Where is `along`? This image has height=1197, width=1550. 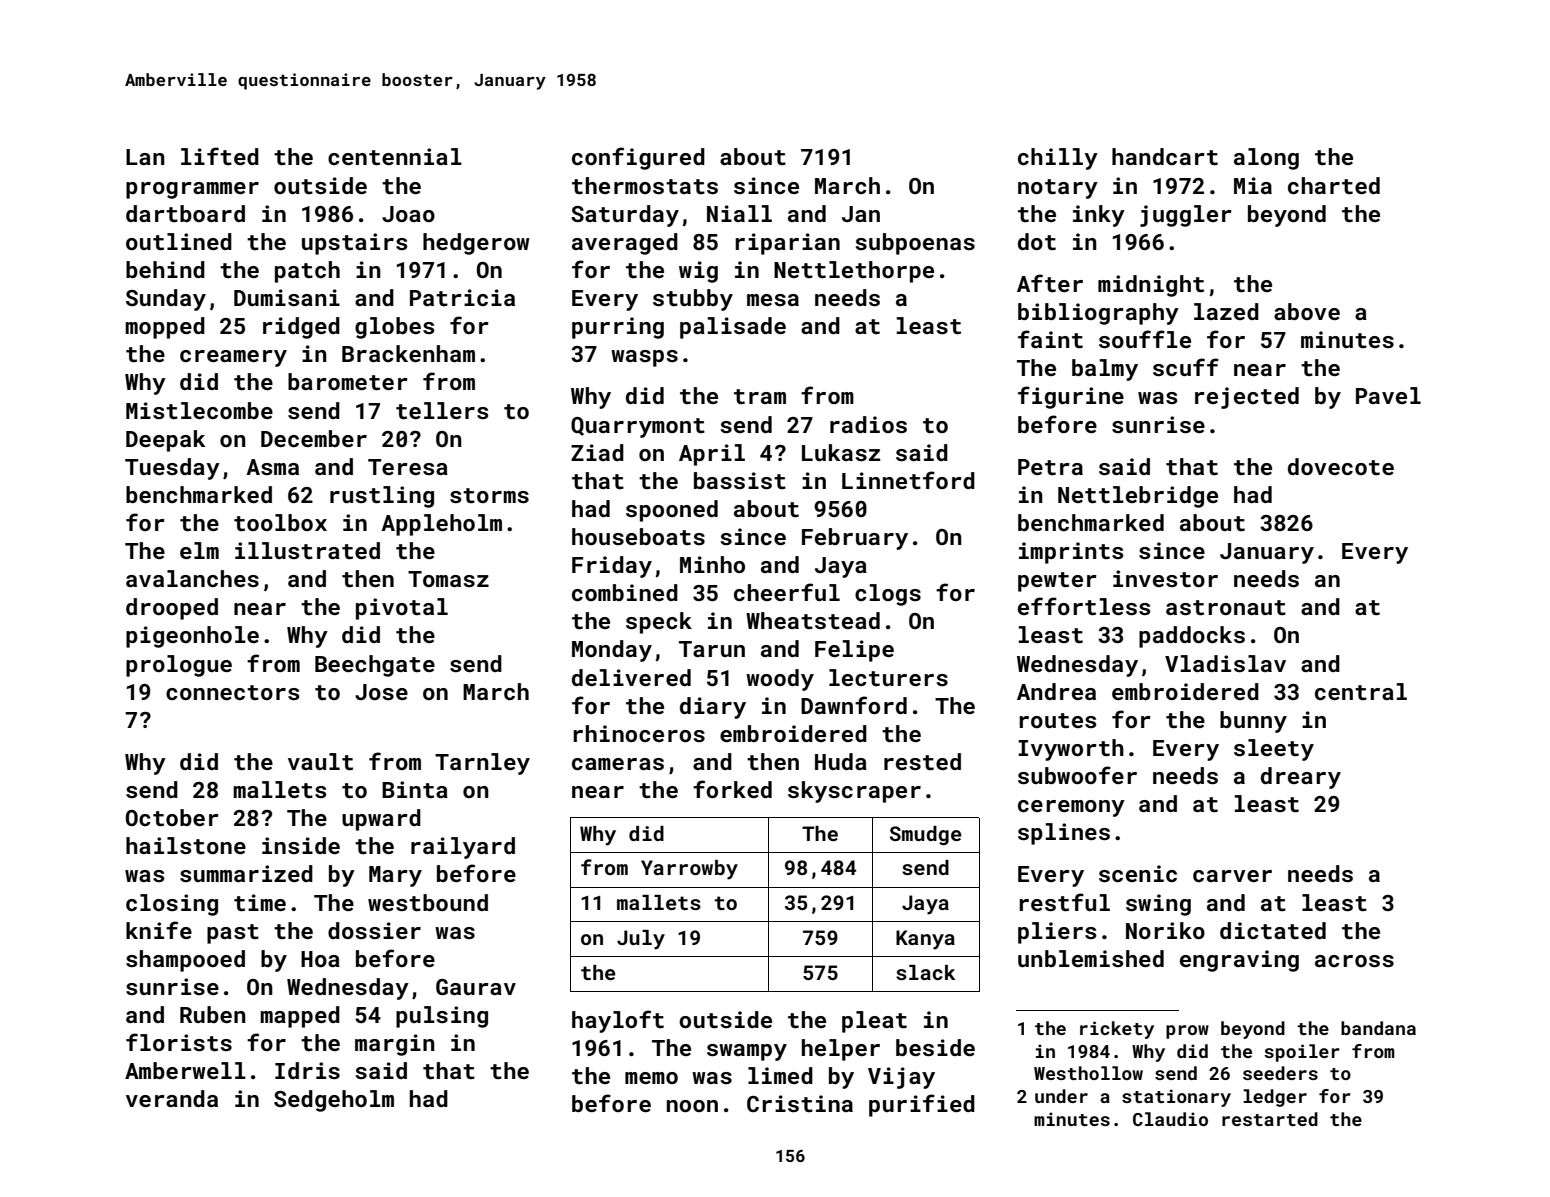 along is located at coordinates (1266, 159).
